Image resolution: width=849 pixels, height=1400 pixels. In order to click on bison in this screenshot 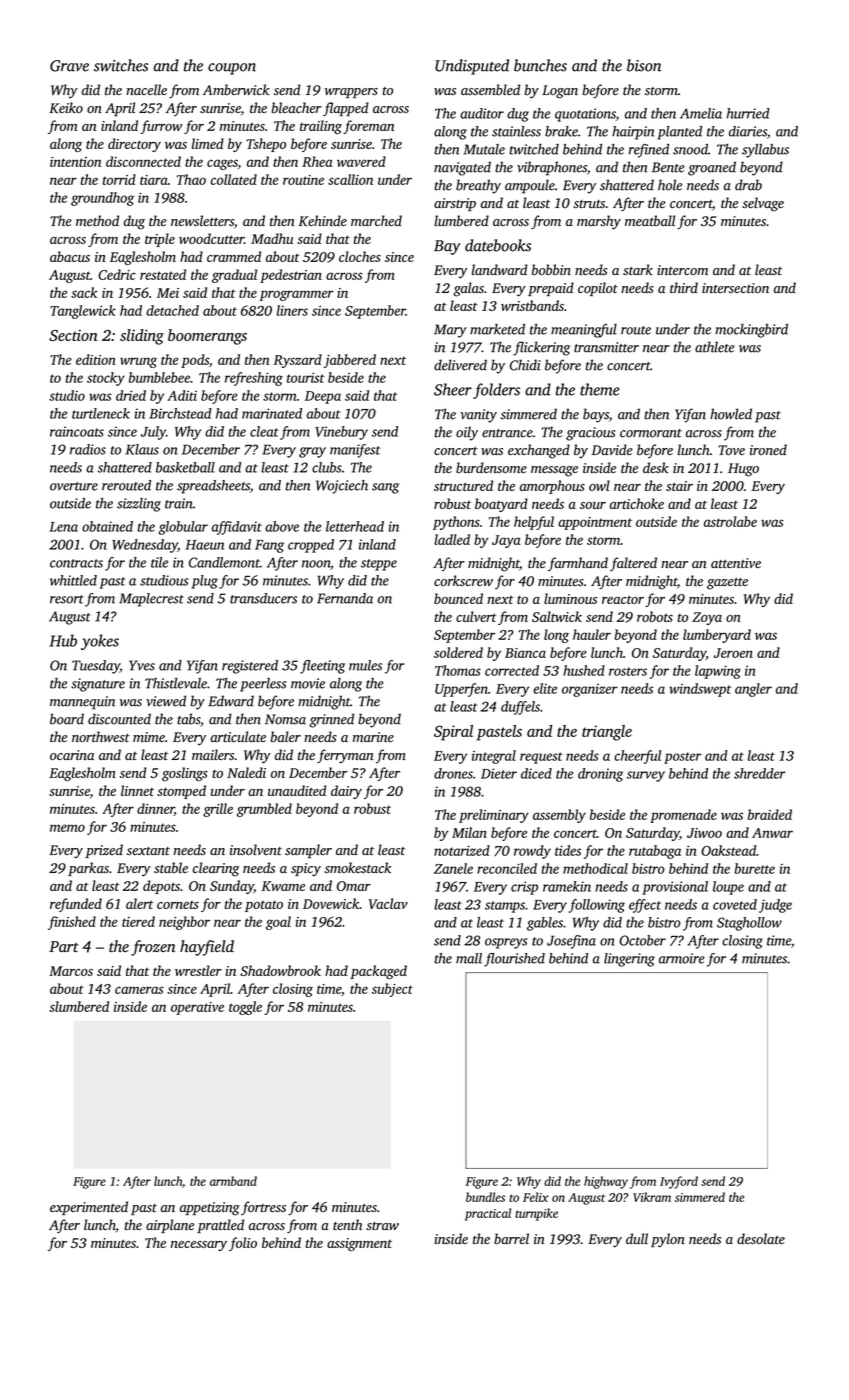, I will do `click(644, 65)`.
